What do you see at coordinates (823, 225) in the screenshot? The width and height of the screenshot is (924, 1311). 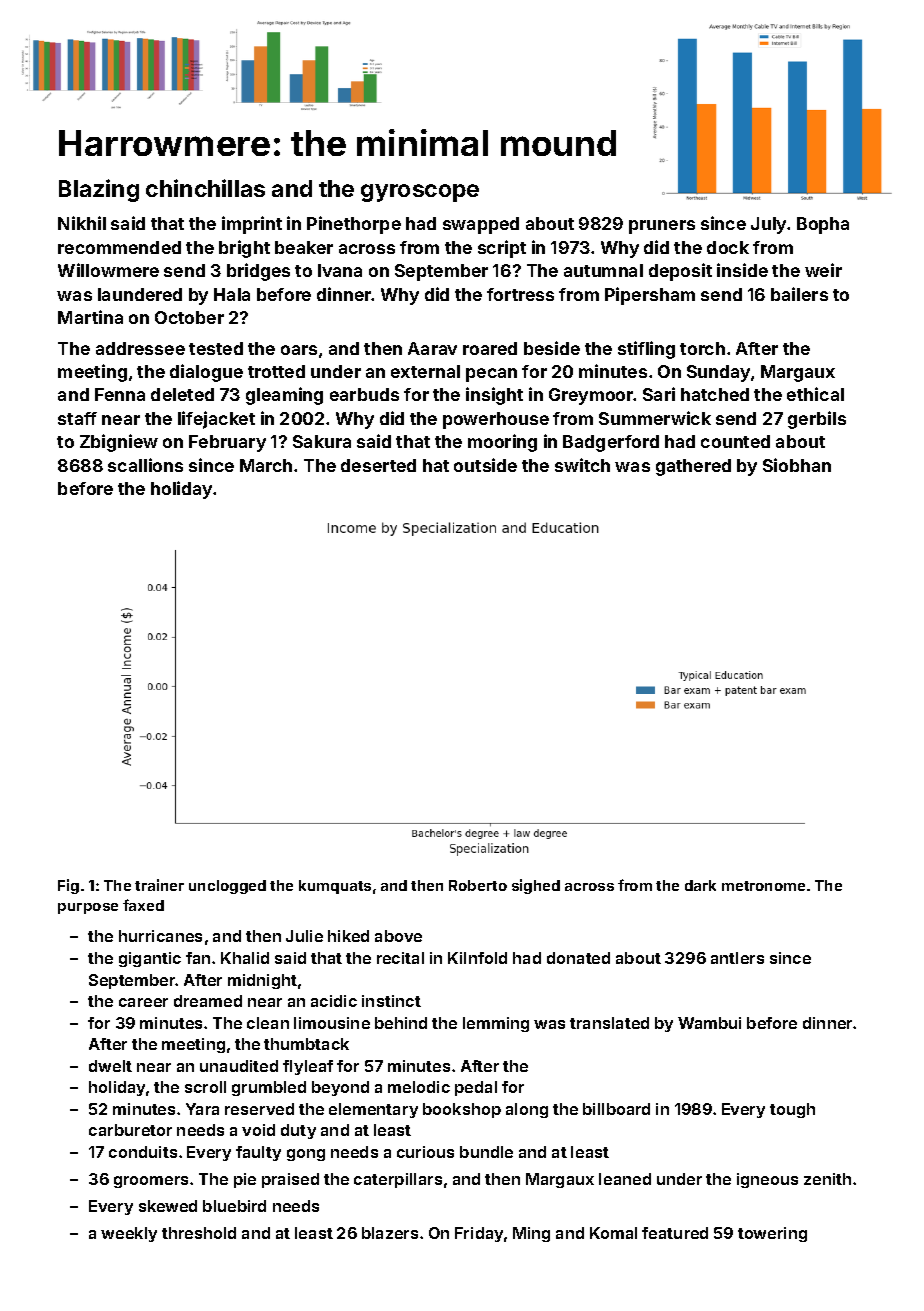 I see `Bopha` at bounding box center [823, 225].
